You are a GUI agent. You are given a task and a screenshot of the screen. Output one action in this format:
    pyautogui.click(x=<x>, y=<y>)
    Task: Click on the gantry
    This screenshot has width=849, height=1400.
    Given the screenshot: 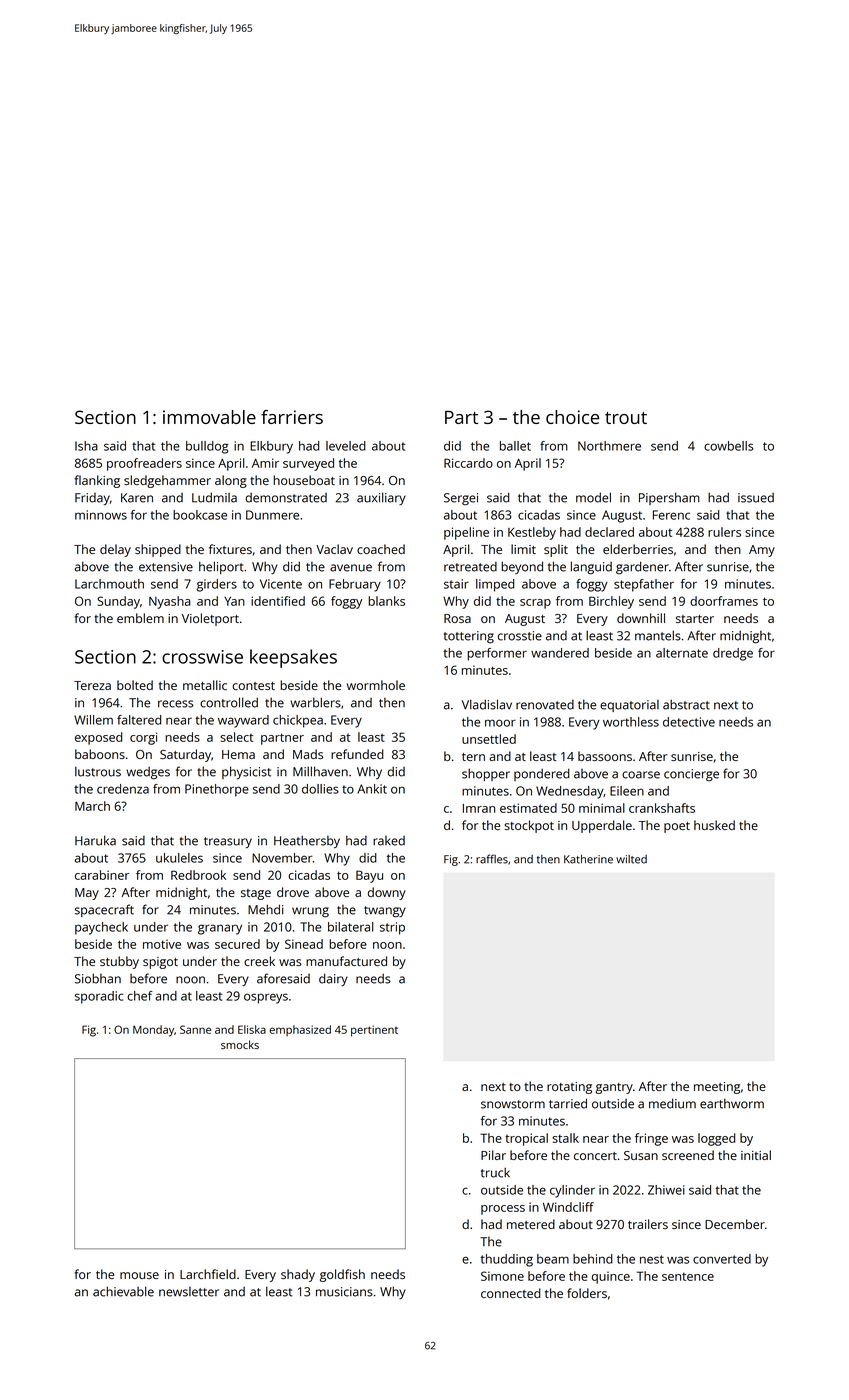 What is the action you would take?
    pyautogui.click(x=614, y=1088)
